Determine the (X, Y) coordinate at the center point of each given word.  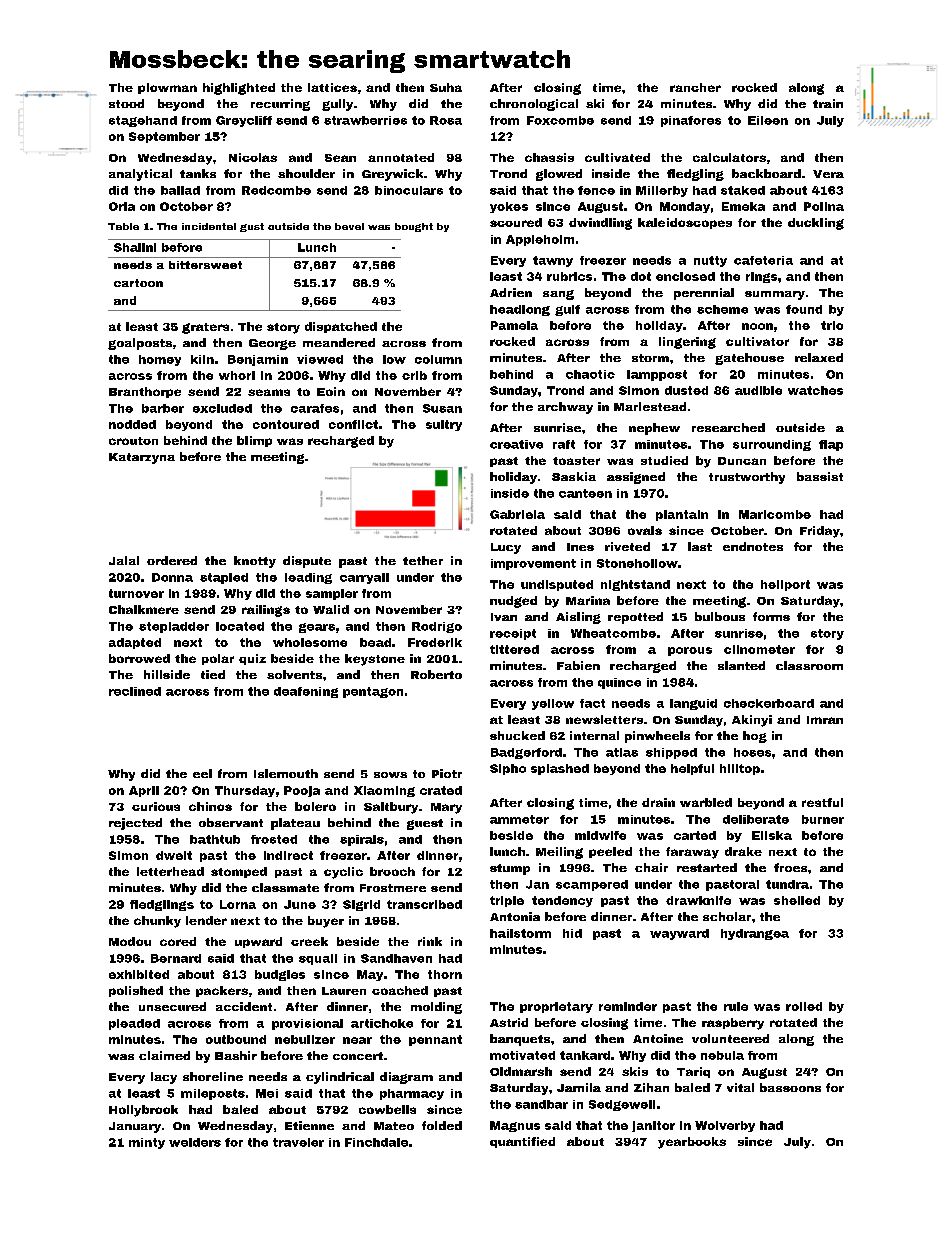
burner (823, 819)
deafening (306, 692)
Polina (824, 206)
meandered (339, 342)
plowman (167, 88)
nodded (132, 424)
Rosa (446, 120)
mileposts (213, 1094)
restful (822, 802)
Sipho (508, 769)
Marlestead (650, 406)
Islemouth (286, 773)
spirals (362, 840)
